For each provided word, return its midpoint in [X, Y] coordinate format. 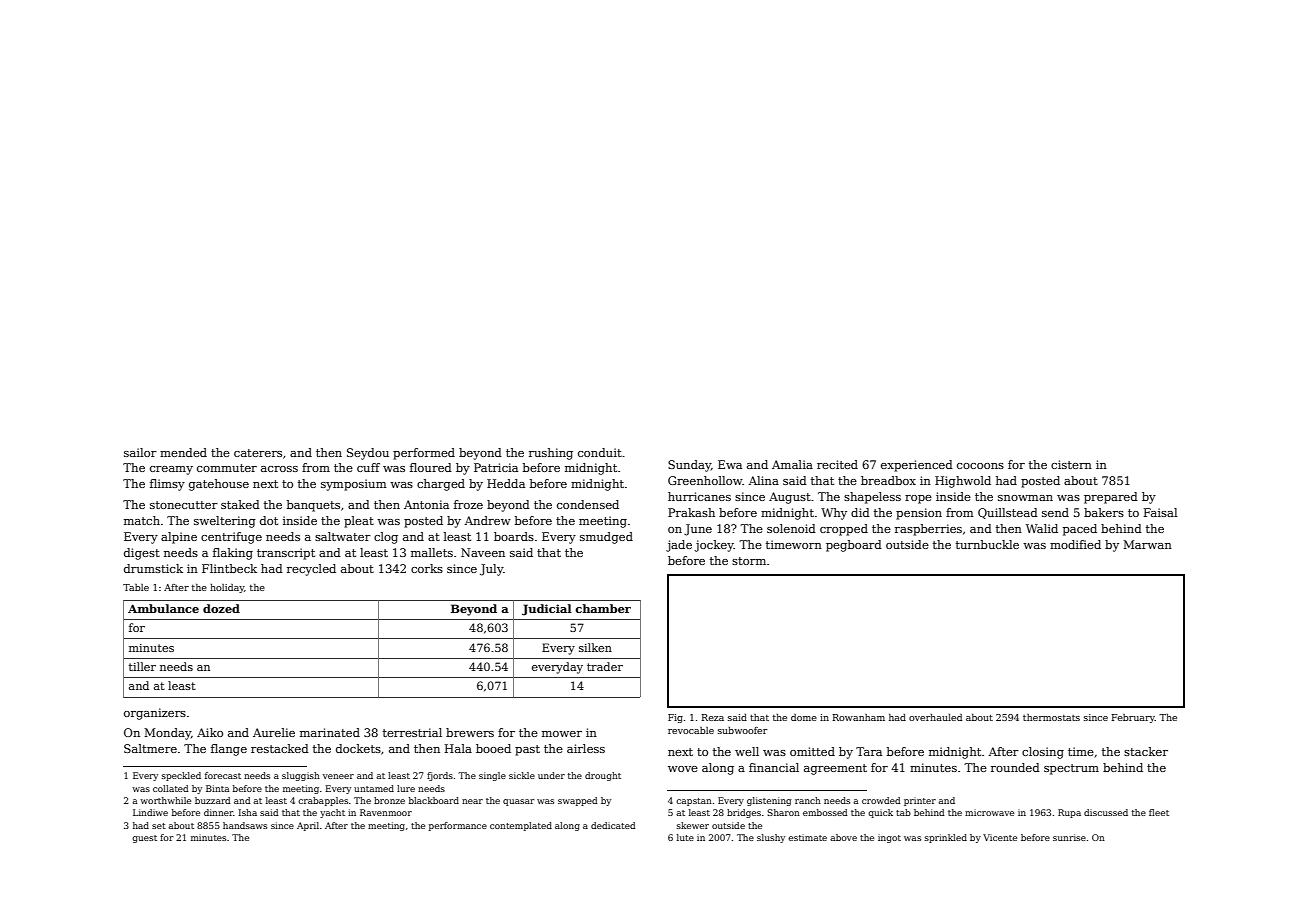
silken [595, 647]
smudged [606, 538]
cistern [1071, 464]
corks [427, 568]
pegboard [854, 546]
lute [685, 837]
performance [458, 826]
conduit [600, 452]
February [1133, 718]
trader [605, 666]
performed [424, 454]
